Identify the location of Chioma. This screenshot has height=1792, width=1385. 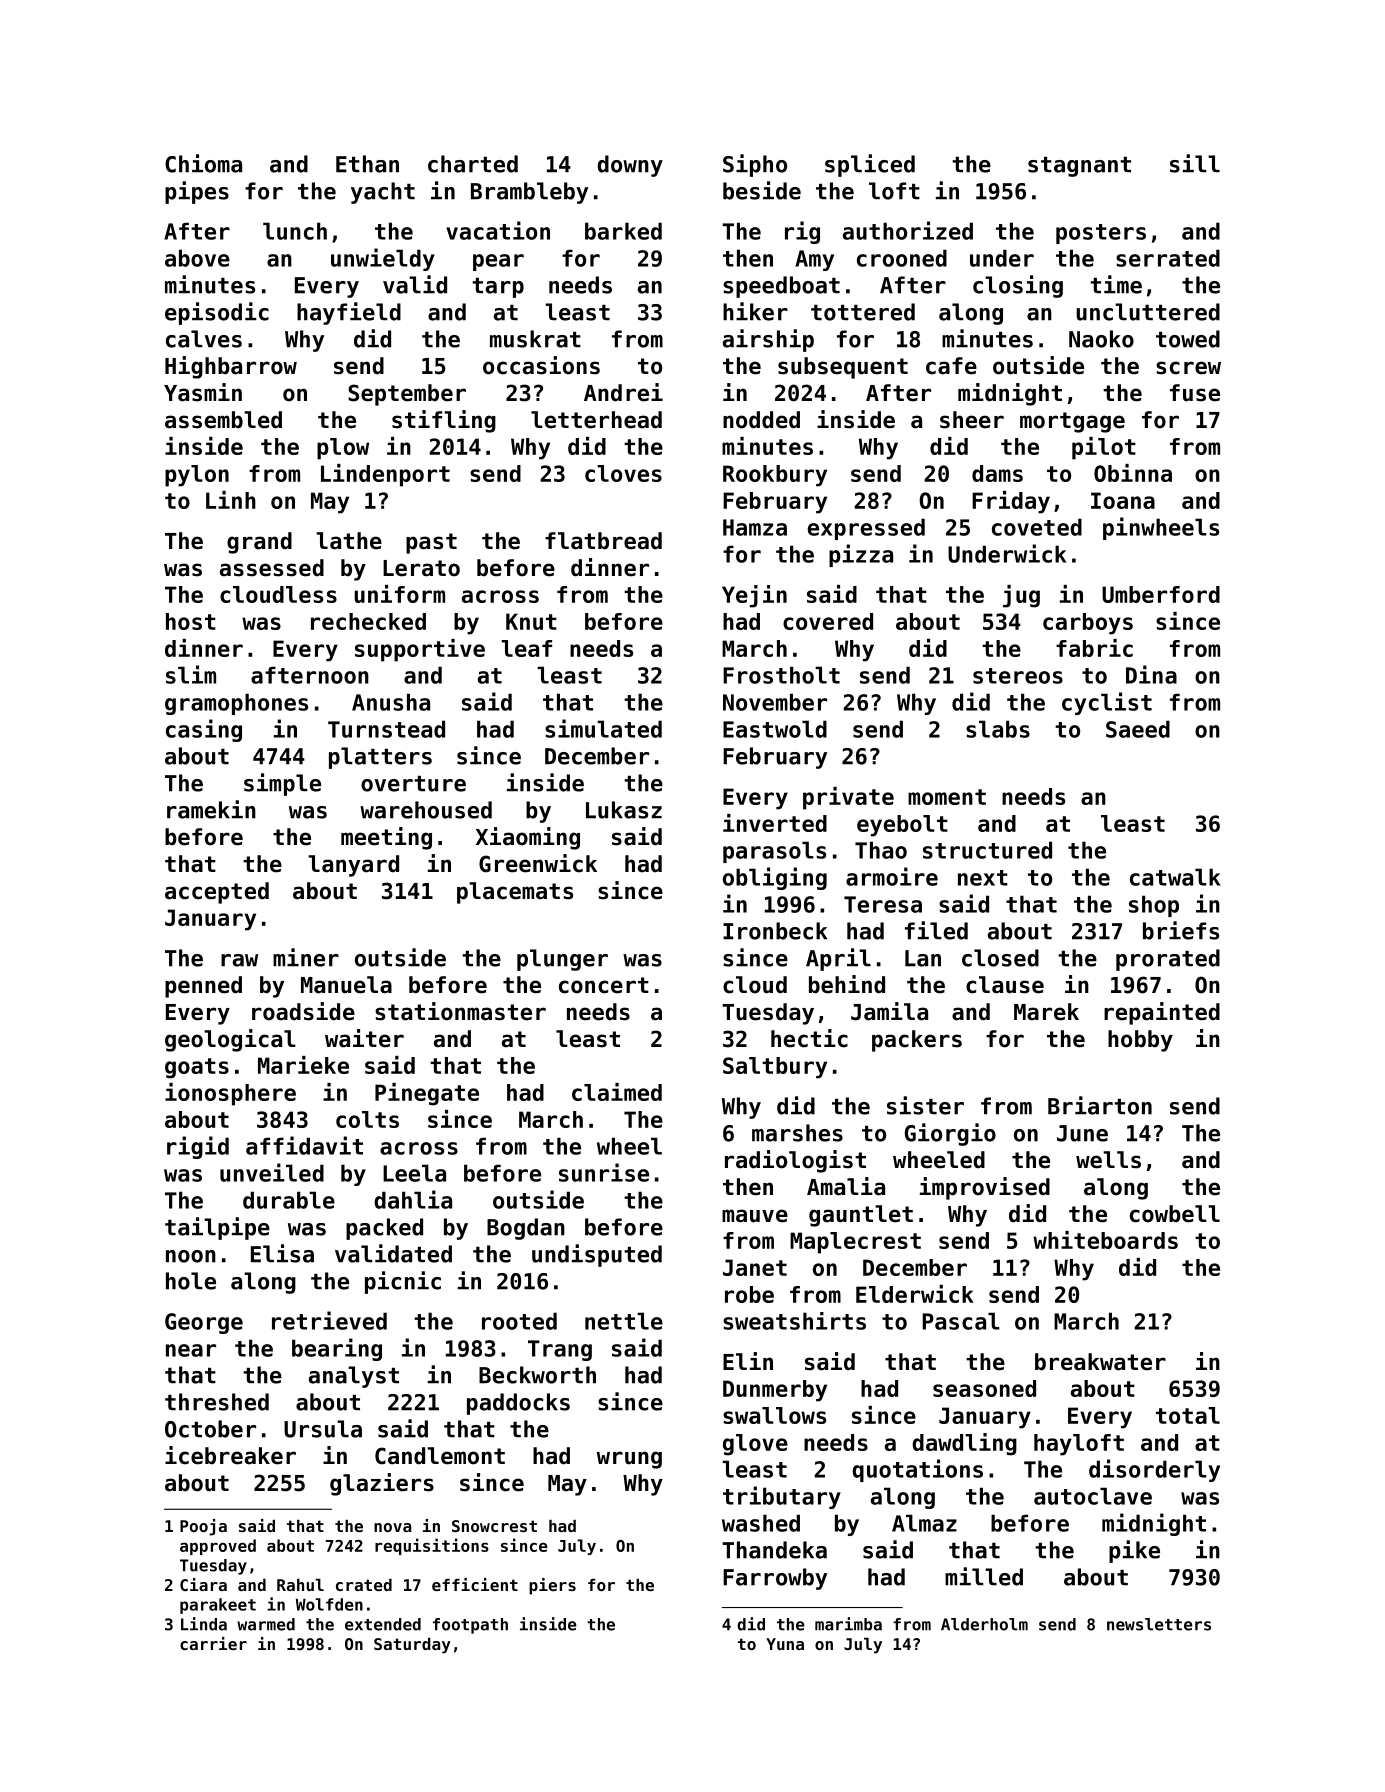
(203, 163).
